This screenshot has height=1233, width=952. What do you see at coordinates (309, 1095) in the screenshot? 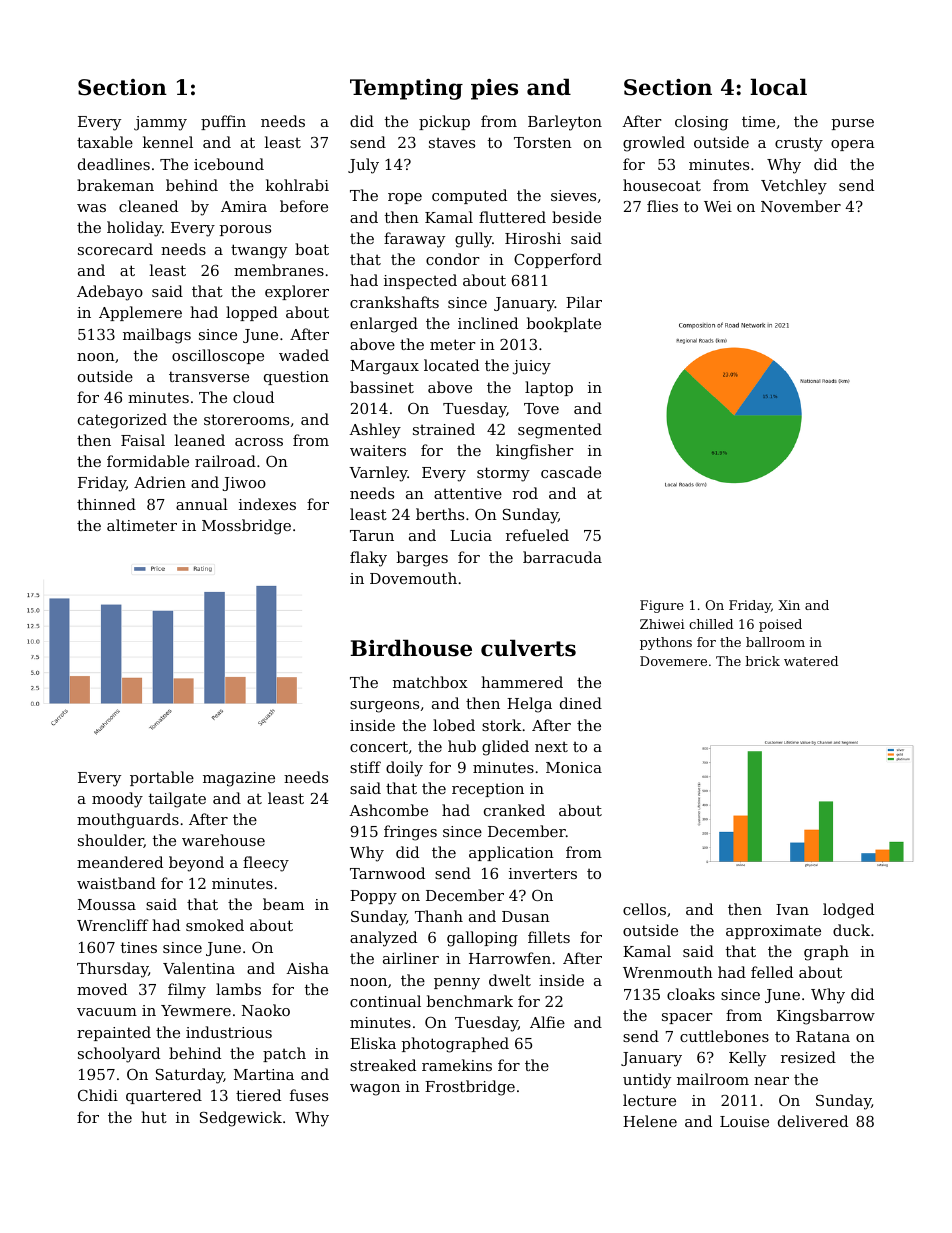
I see `fuses` at bounding box center [309, 1095].
